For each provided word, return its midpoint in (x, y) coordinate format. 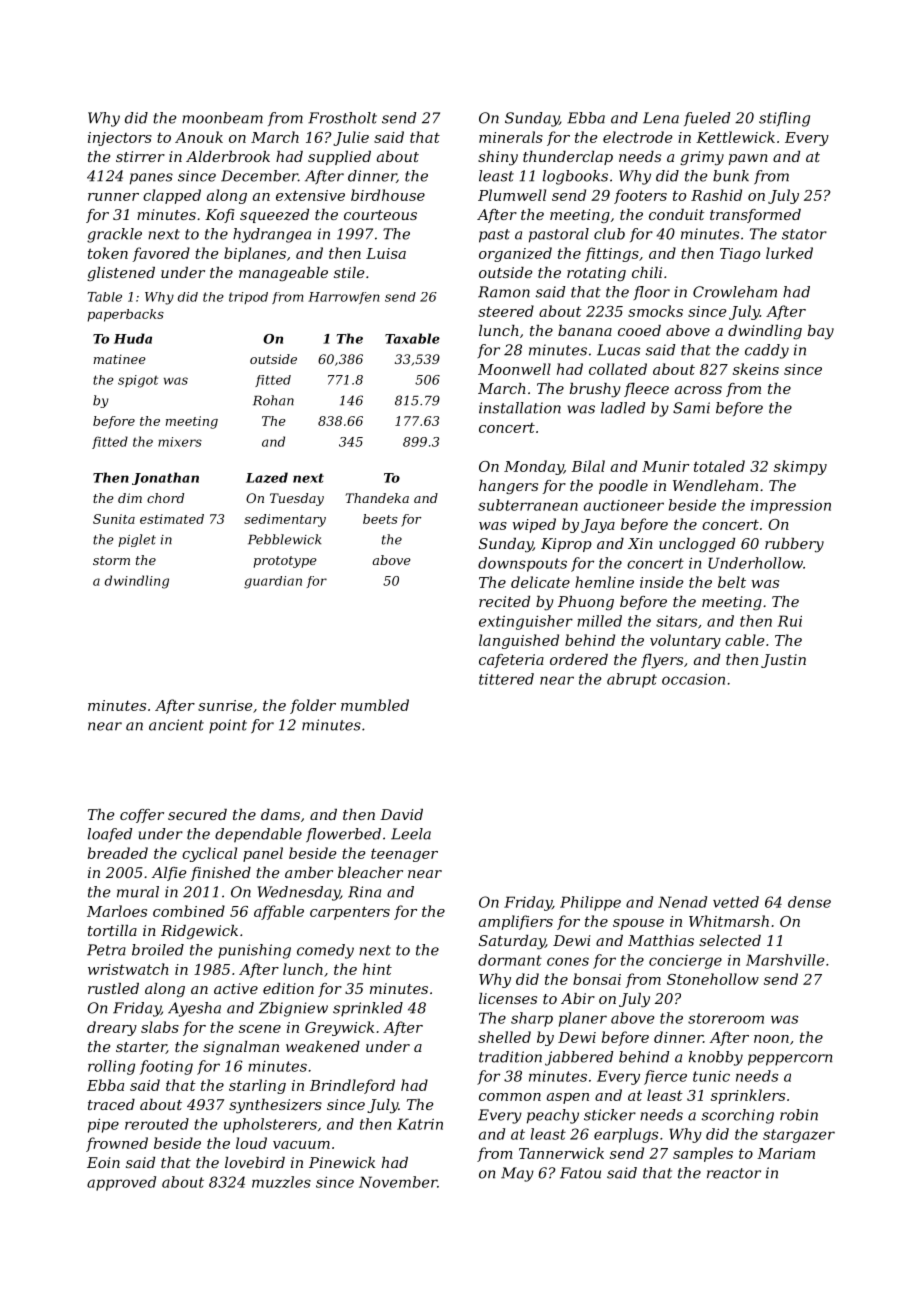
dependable (258, 835)
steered (506, 311)
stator (804, 234)
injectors (120, 139)
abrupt (632, 680)
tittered (506, 679)
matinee (120, 359)
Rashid (716, 195)
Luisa (386, 253)
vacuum (301, 1145)
